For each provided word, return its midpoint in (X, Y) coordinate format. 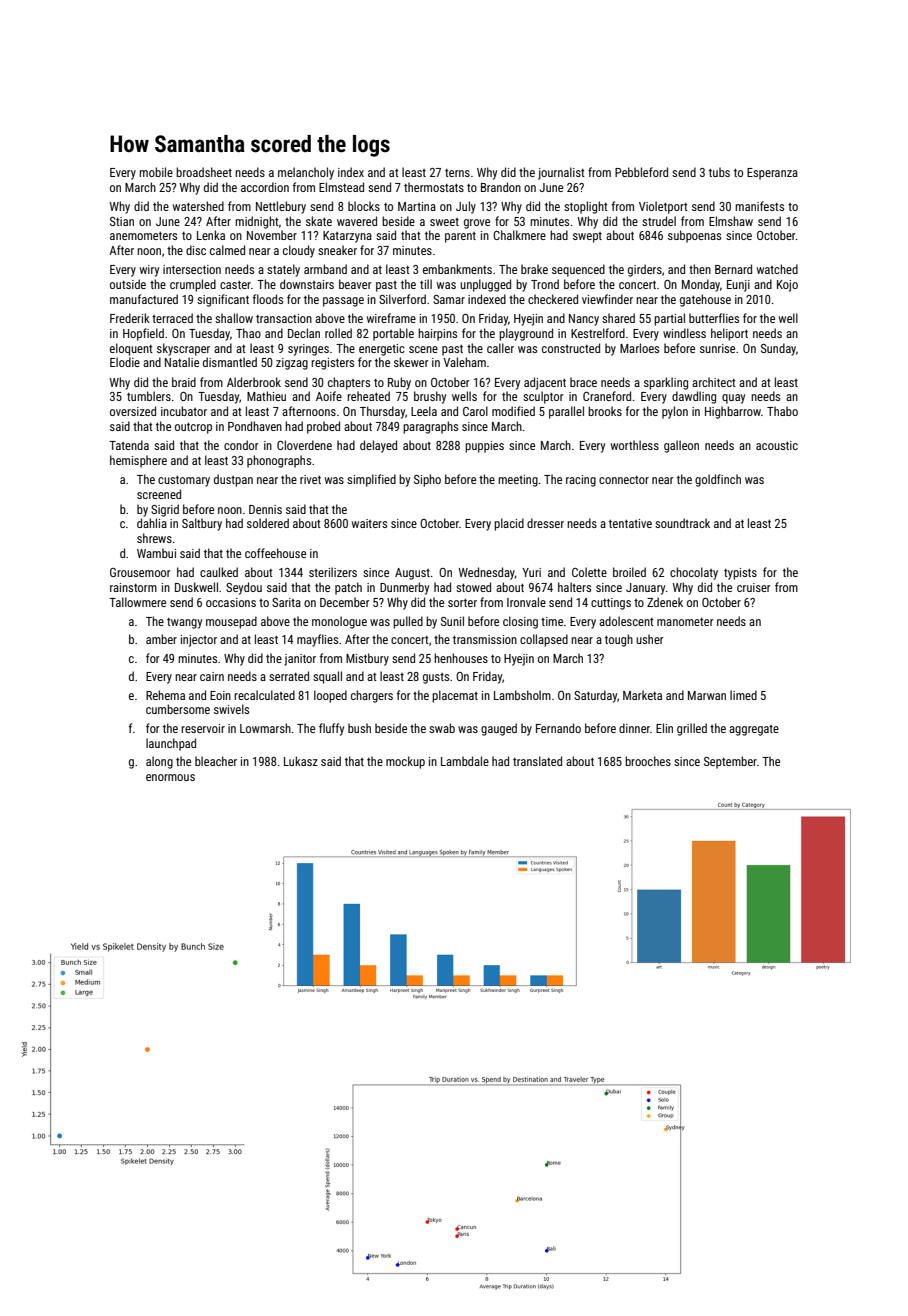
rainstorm (133, 587)
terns (457, 173)
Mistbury (367, 659)
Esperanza (772, 174)
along (159, 762)
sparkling (666, 383)
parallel (566, 412)
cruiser (754, 587)
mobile (156, 172)
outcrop (193, 428)
